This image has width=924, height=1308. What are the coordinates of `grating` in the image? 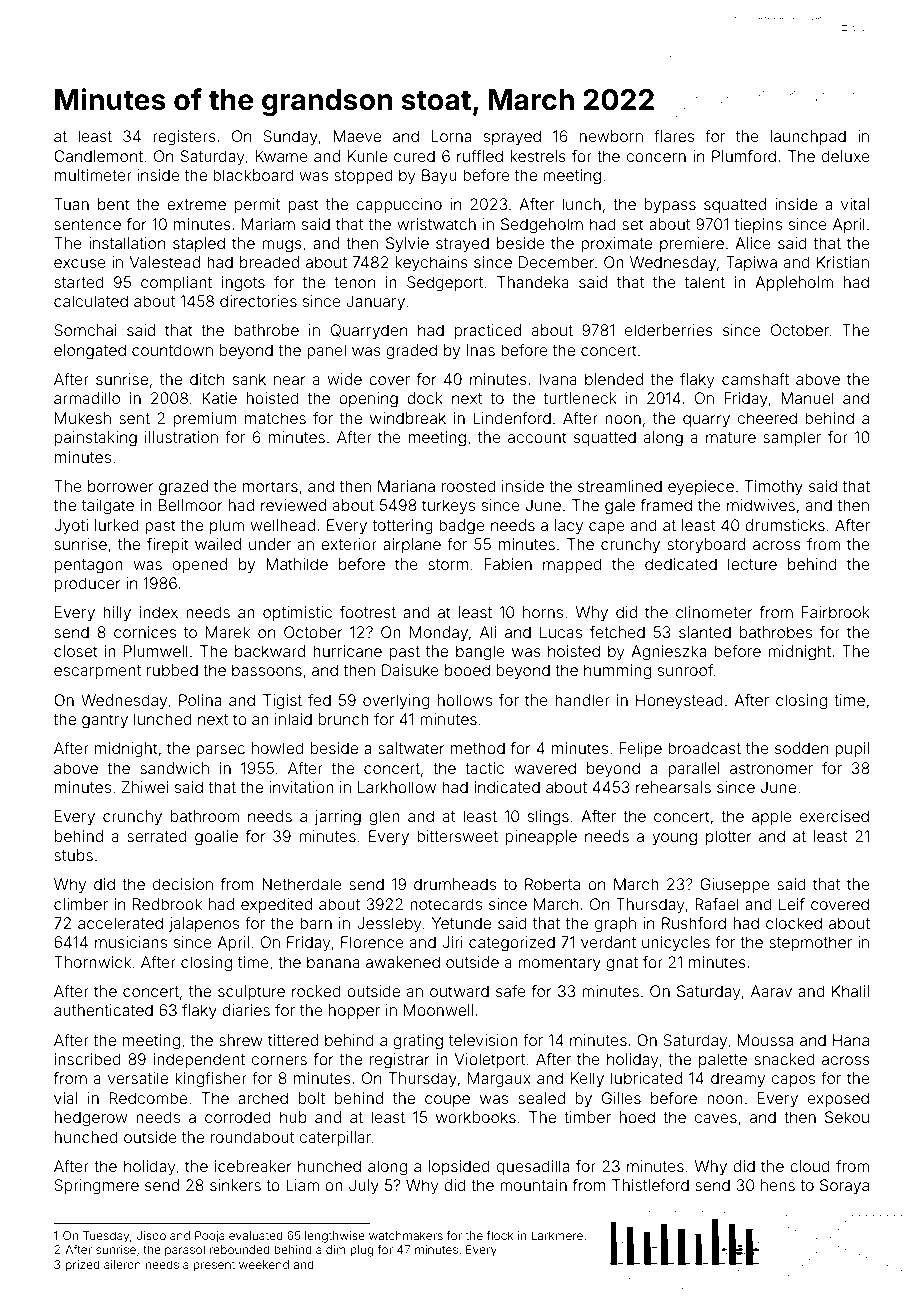 It's located at (418, 1042).
